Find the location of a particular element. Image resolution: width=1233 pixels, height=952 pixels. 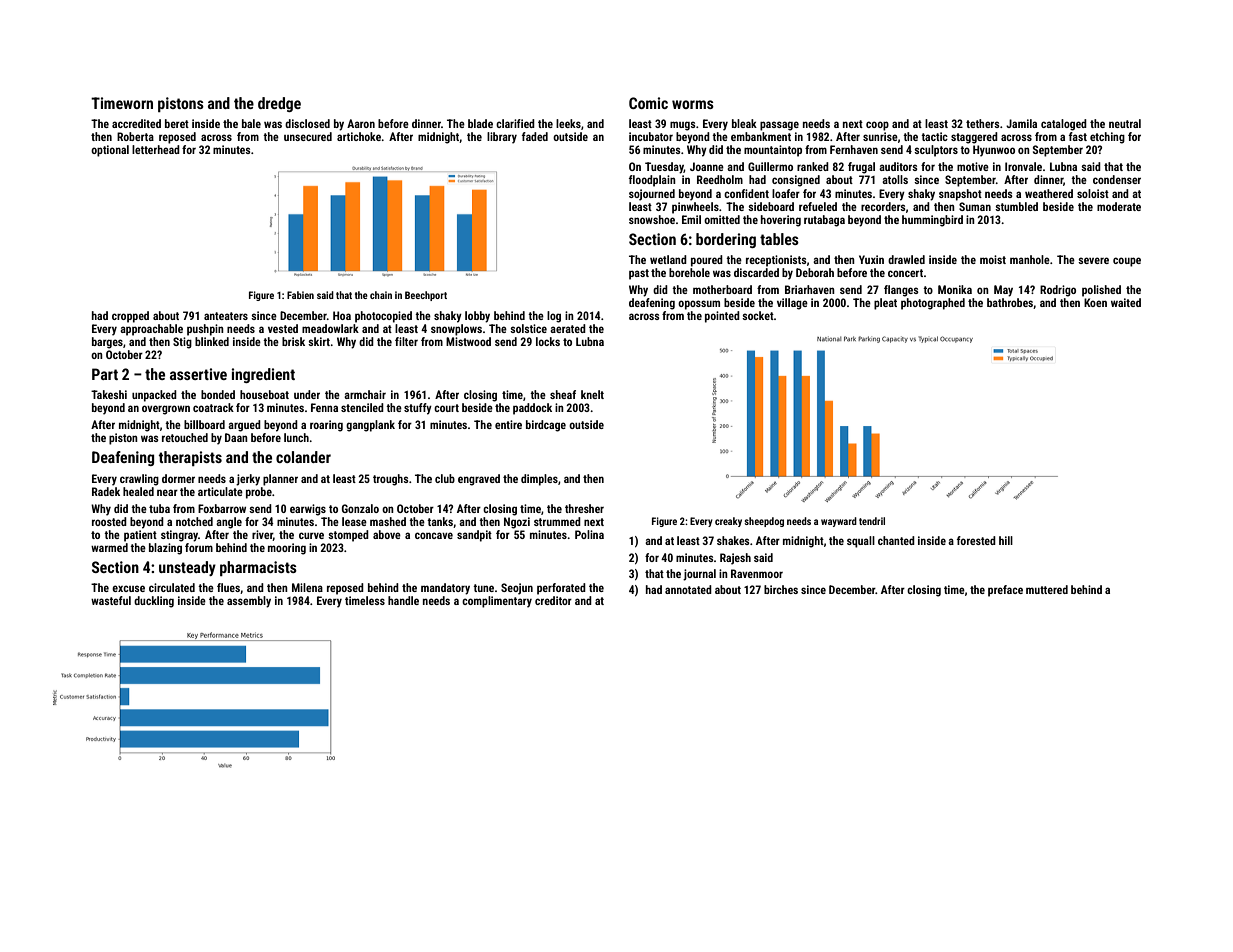

hill is located at coordinates (1006, 540).
